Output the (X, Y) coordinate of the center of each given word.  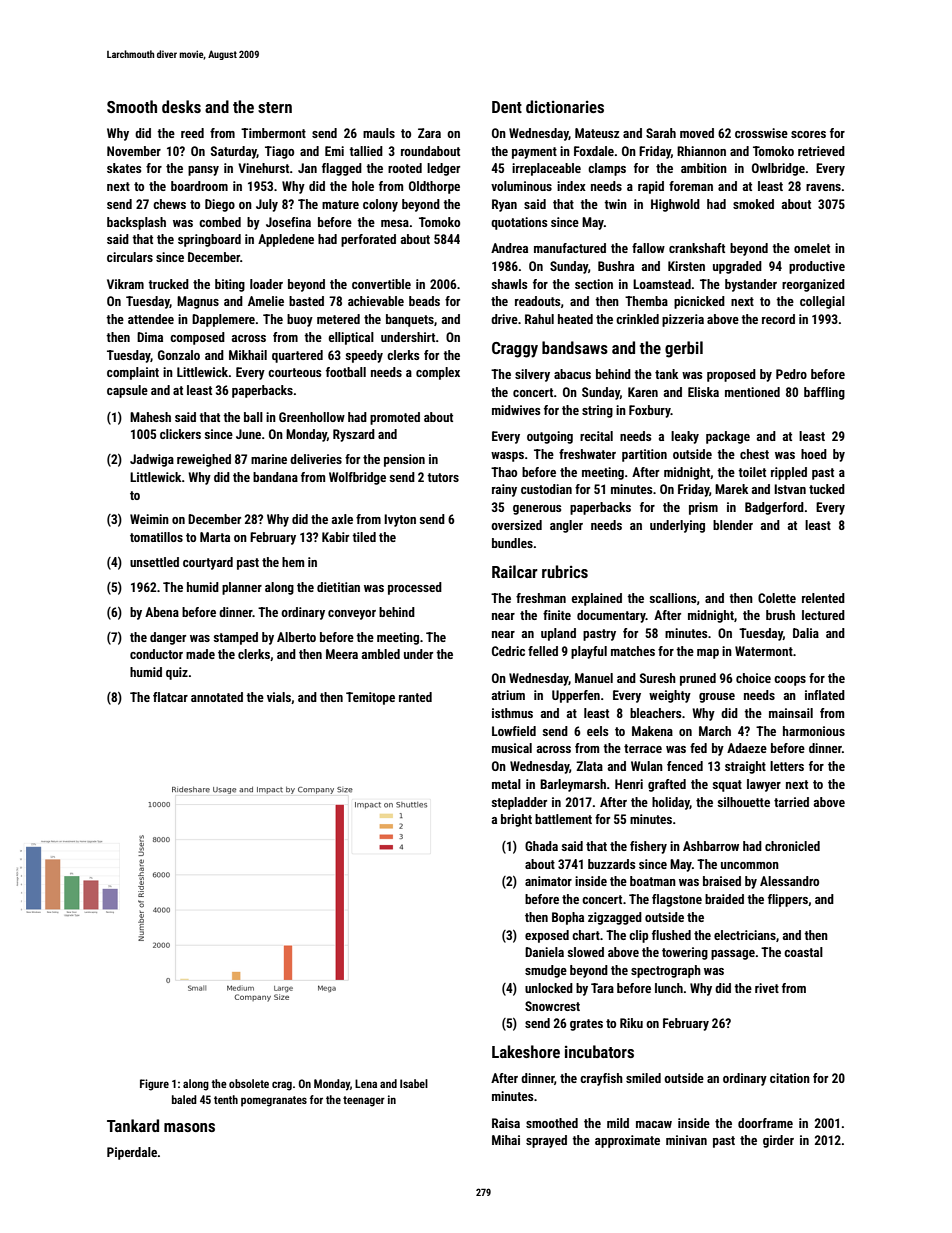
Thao (504, 472)
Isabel (414, 1083)
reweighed (204, 460)
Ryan (504, 205)
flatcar (170, 697)
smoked (753, 204)
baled (184, 1099)
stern (275, 107)
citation (790, 1078)
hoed (814, 454)
